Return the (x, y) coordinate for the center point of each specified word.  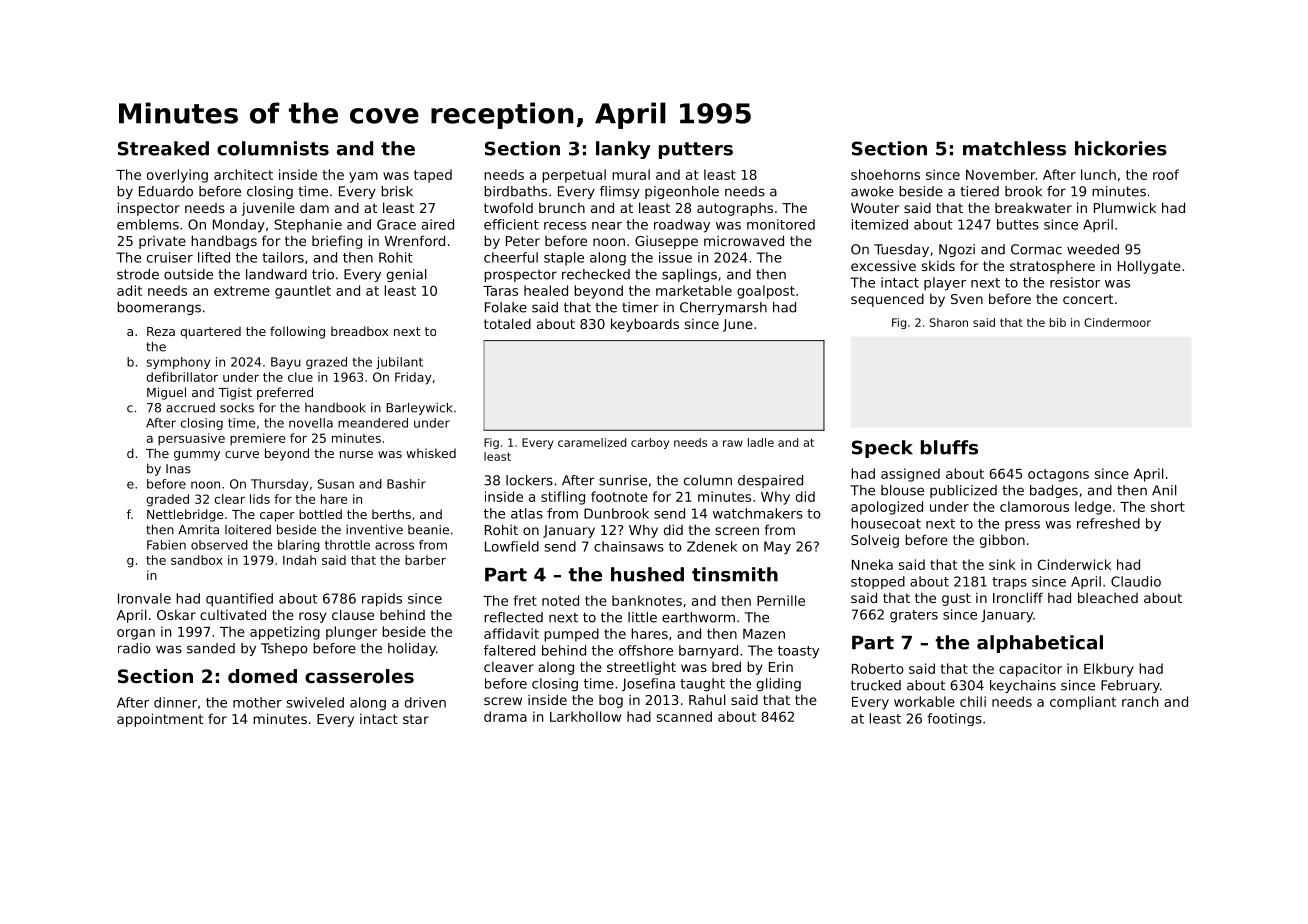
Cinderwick (1074, 564)
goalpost (766, 292)
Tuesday (901, 250)
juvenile (268, 209)
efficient (511, 224)
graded (167, 500)
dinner (175, 702)
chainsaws (629, 546)
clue (300, 377)
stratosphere (1052, 267)
